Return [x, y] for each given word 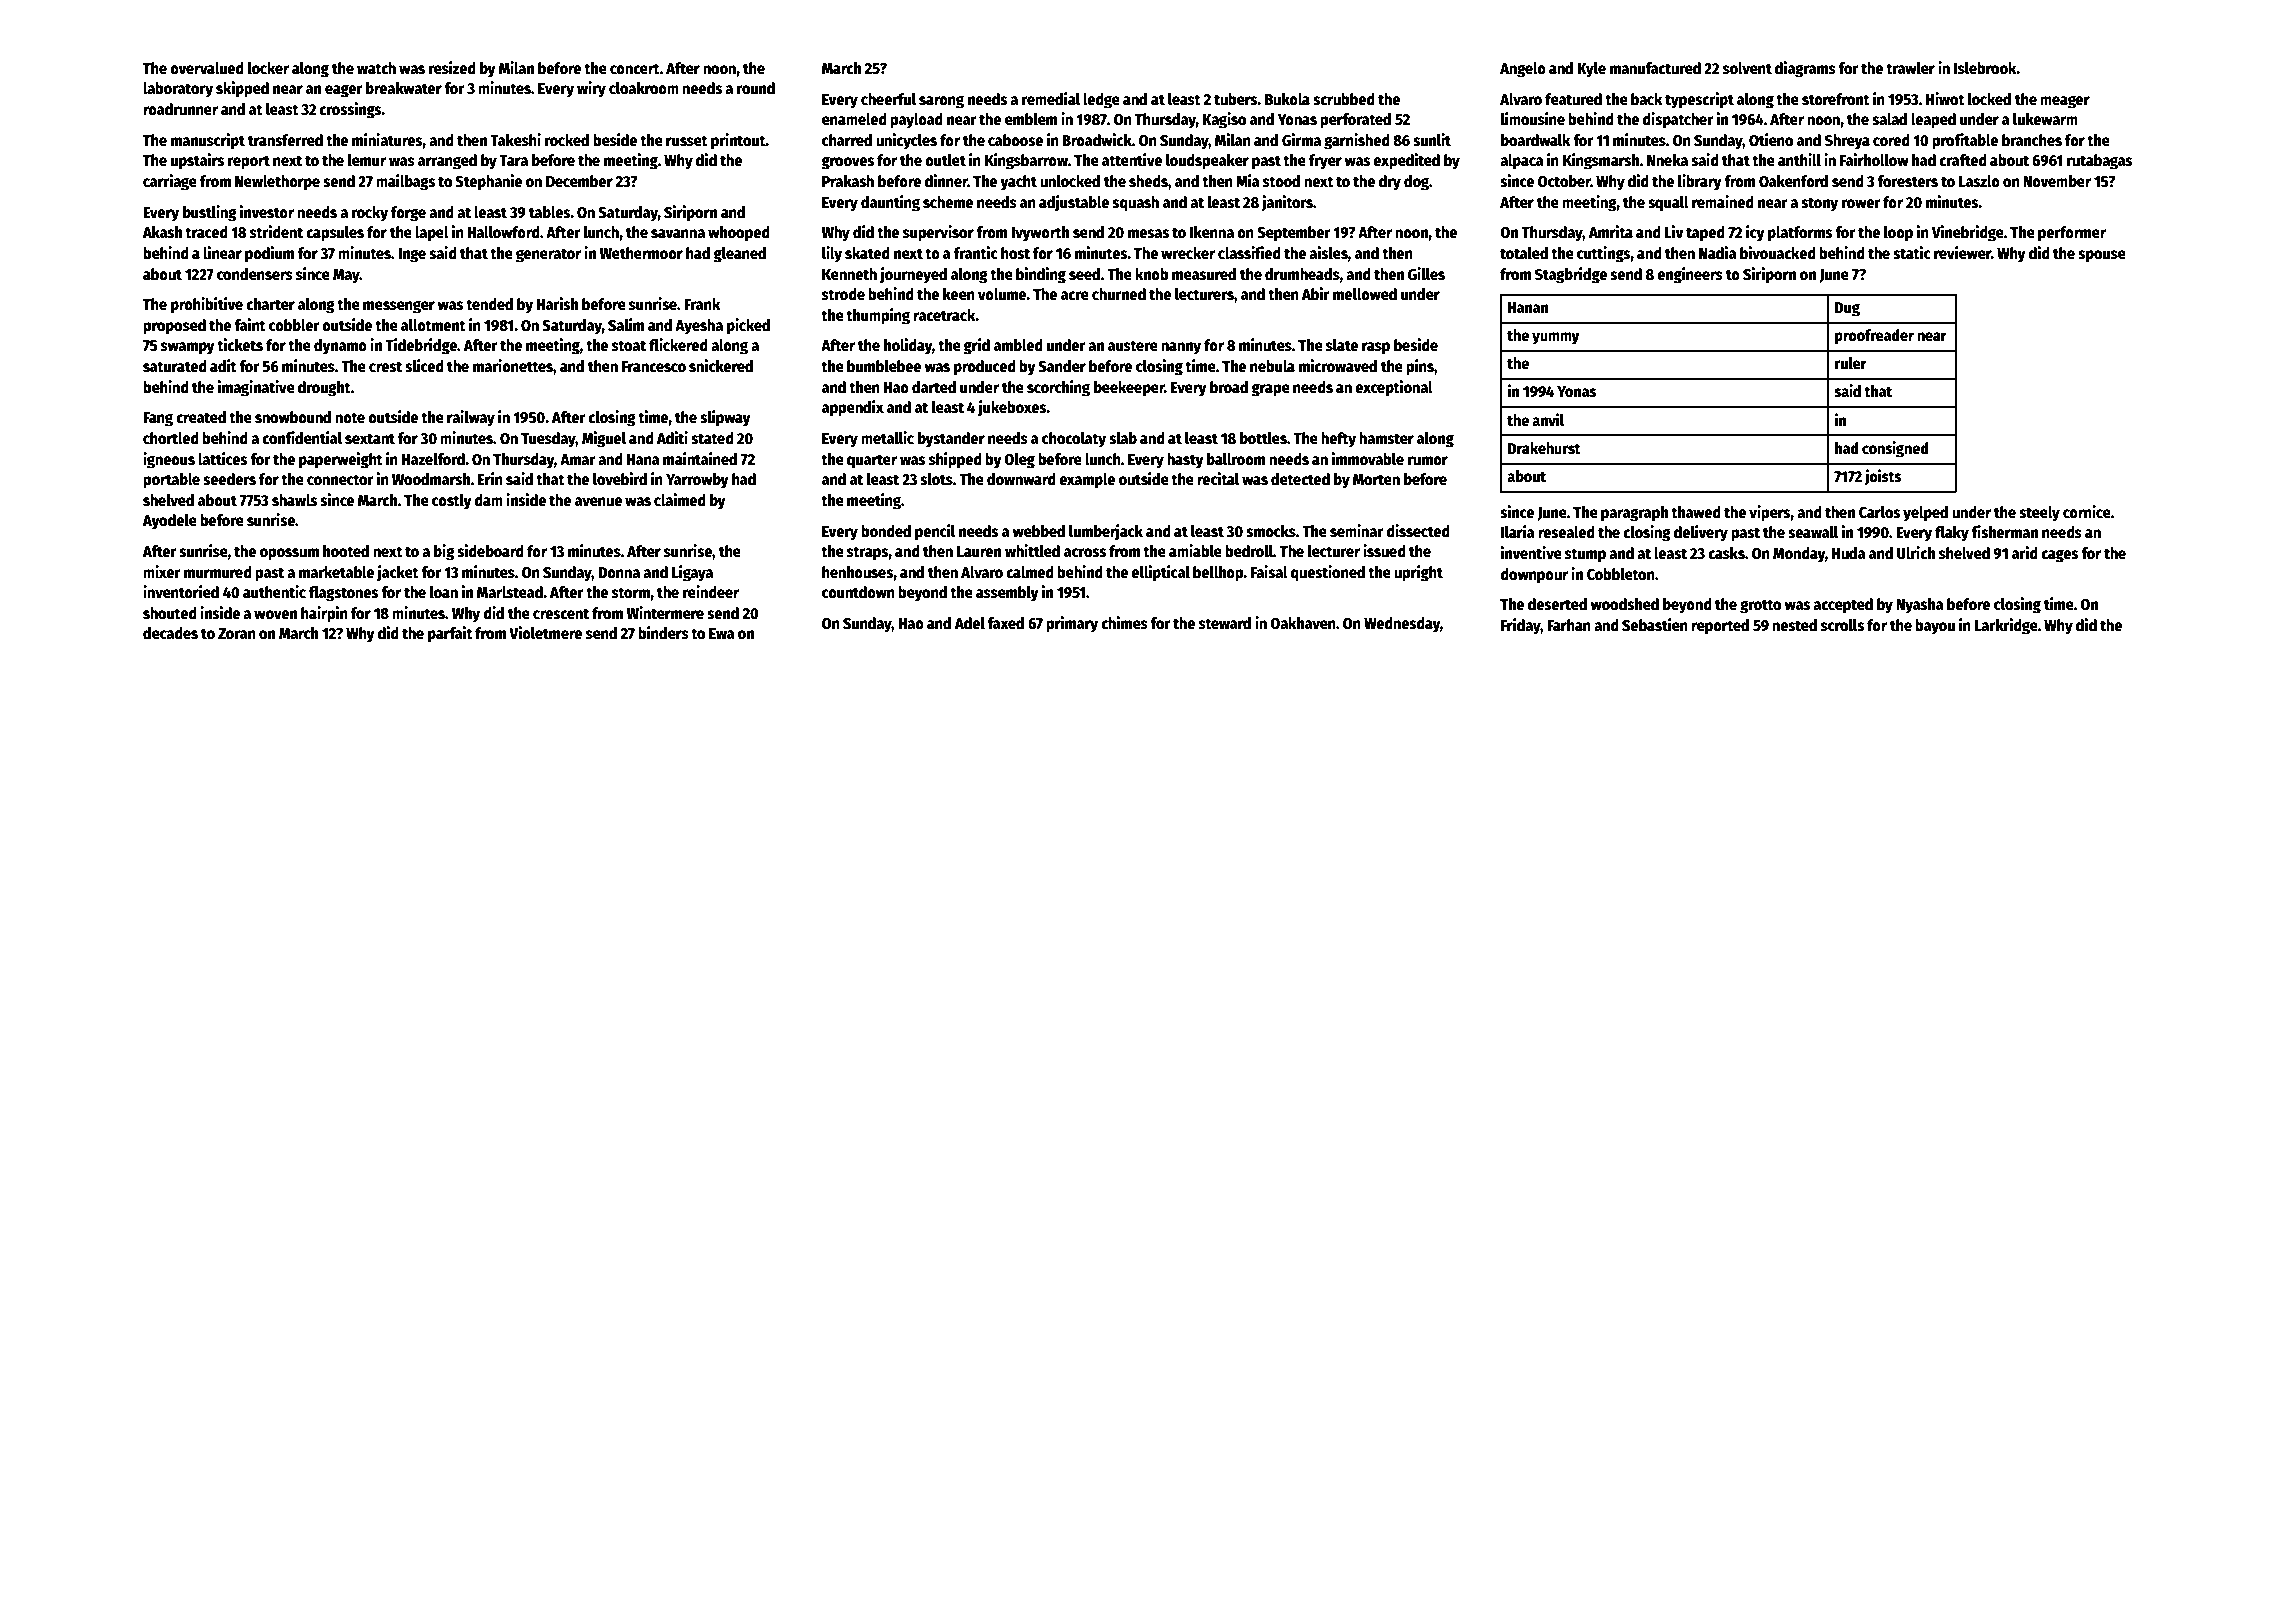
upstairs [197, 161]
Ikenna [1212, 232]
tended [489, 304]
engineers [1690, 275]
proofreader [1874, 337]
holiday [908, 346]
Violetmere [545, 633]
